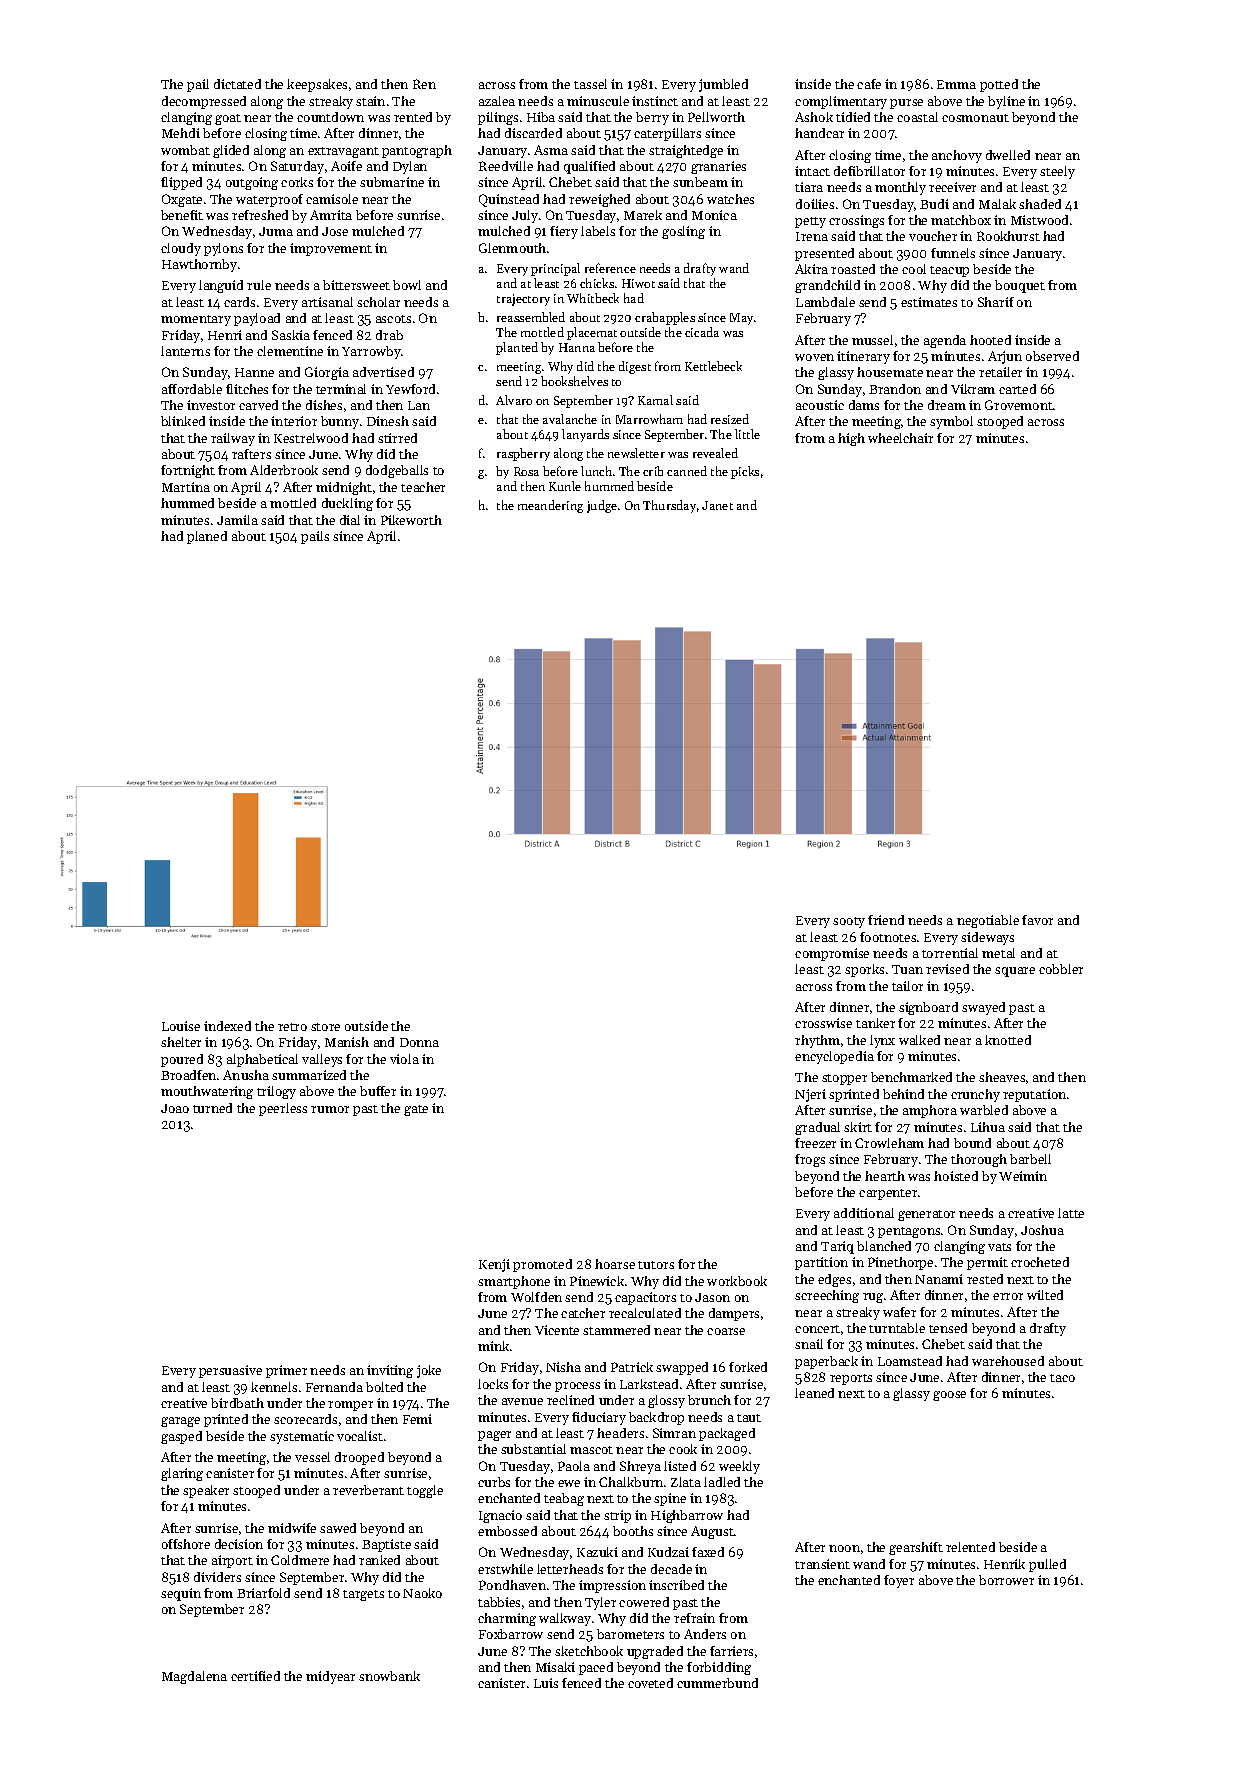  Describe the element at coordinates (590, 84) in the screenshot. I see `tassel` at that location.
